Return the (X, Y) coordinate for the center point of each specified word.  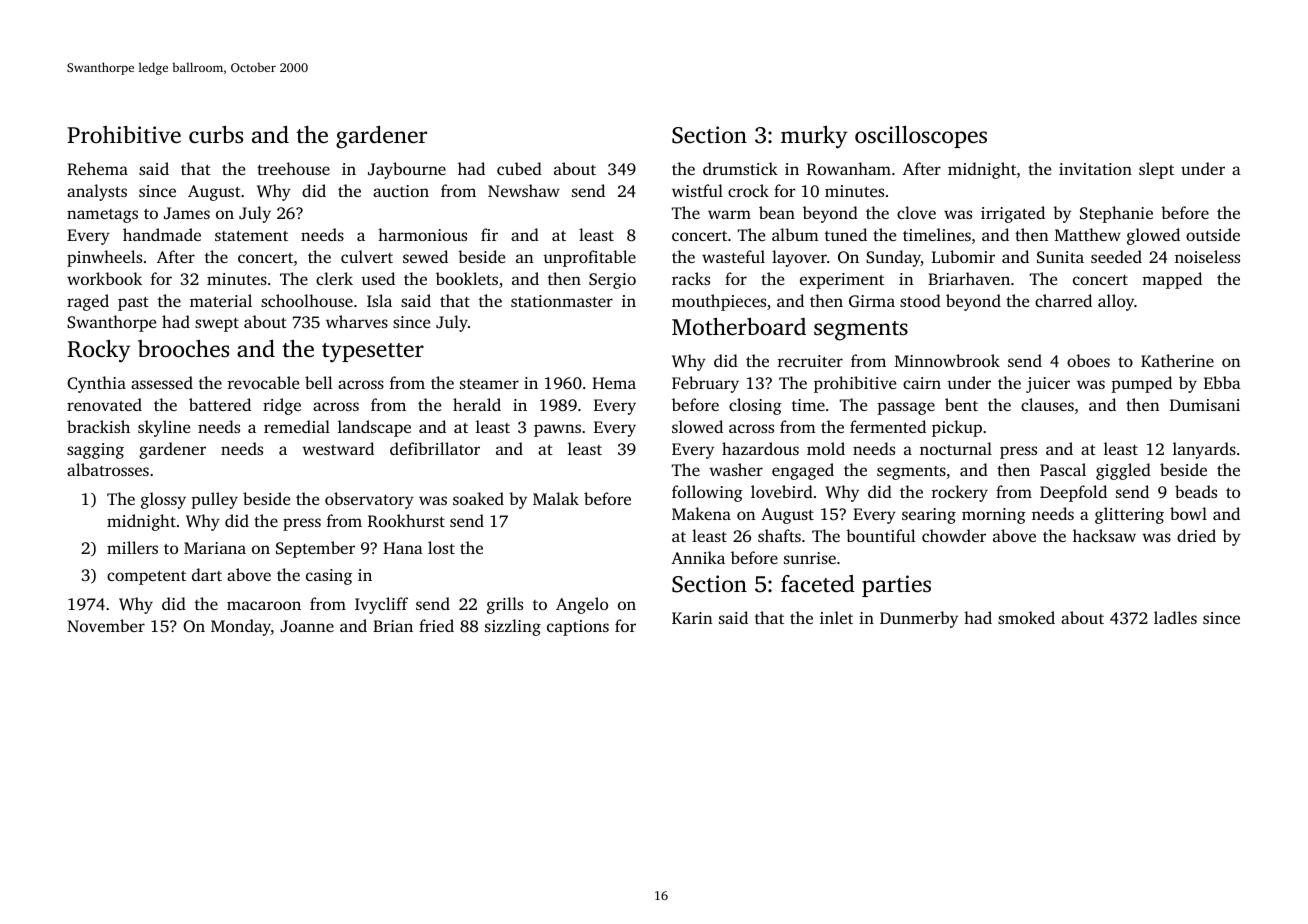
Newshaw (524, 190)
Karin (692, 618)
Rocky (99, 351)
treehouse (293, 168)
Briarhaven (969, 278)
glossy (163, 500)
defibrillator (435, 448)
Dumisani (1205, 405)
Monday (241, 627)
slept (1156, 170)
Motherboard (739, 327)
